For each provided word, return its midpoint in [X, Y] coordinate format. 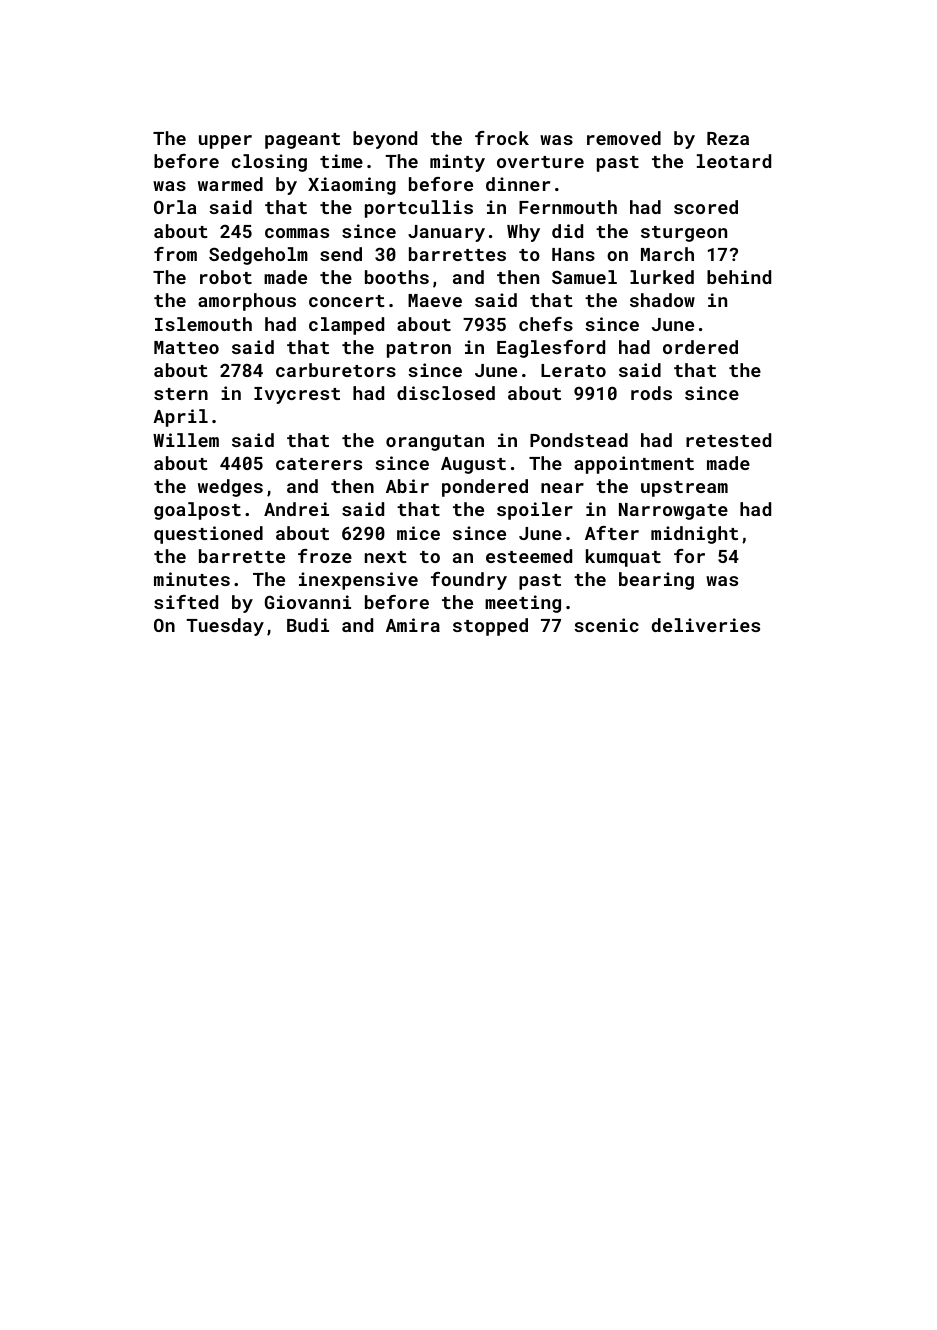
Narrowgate [673, 511]
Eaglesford [551, 349]
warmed [230, 184]
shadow [662, 300]
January [446, 233]
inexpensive [358, 581]
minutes [192, 579]
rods [651, 393]
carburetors [336, 370]
